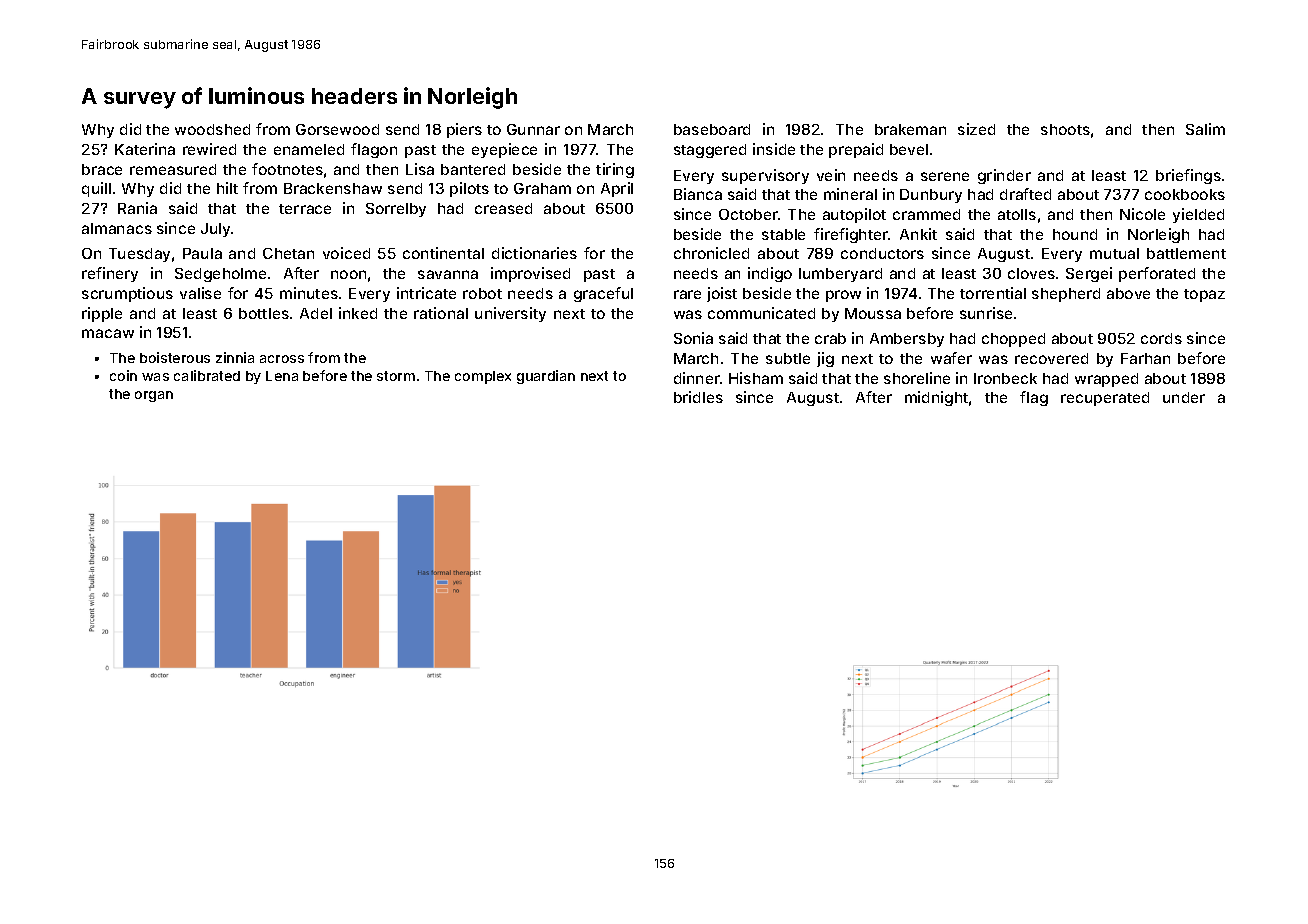  What do you see at coordinates (1031, 273) in the image?
I see `cloves` at bounding box center [1031, 273].
